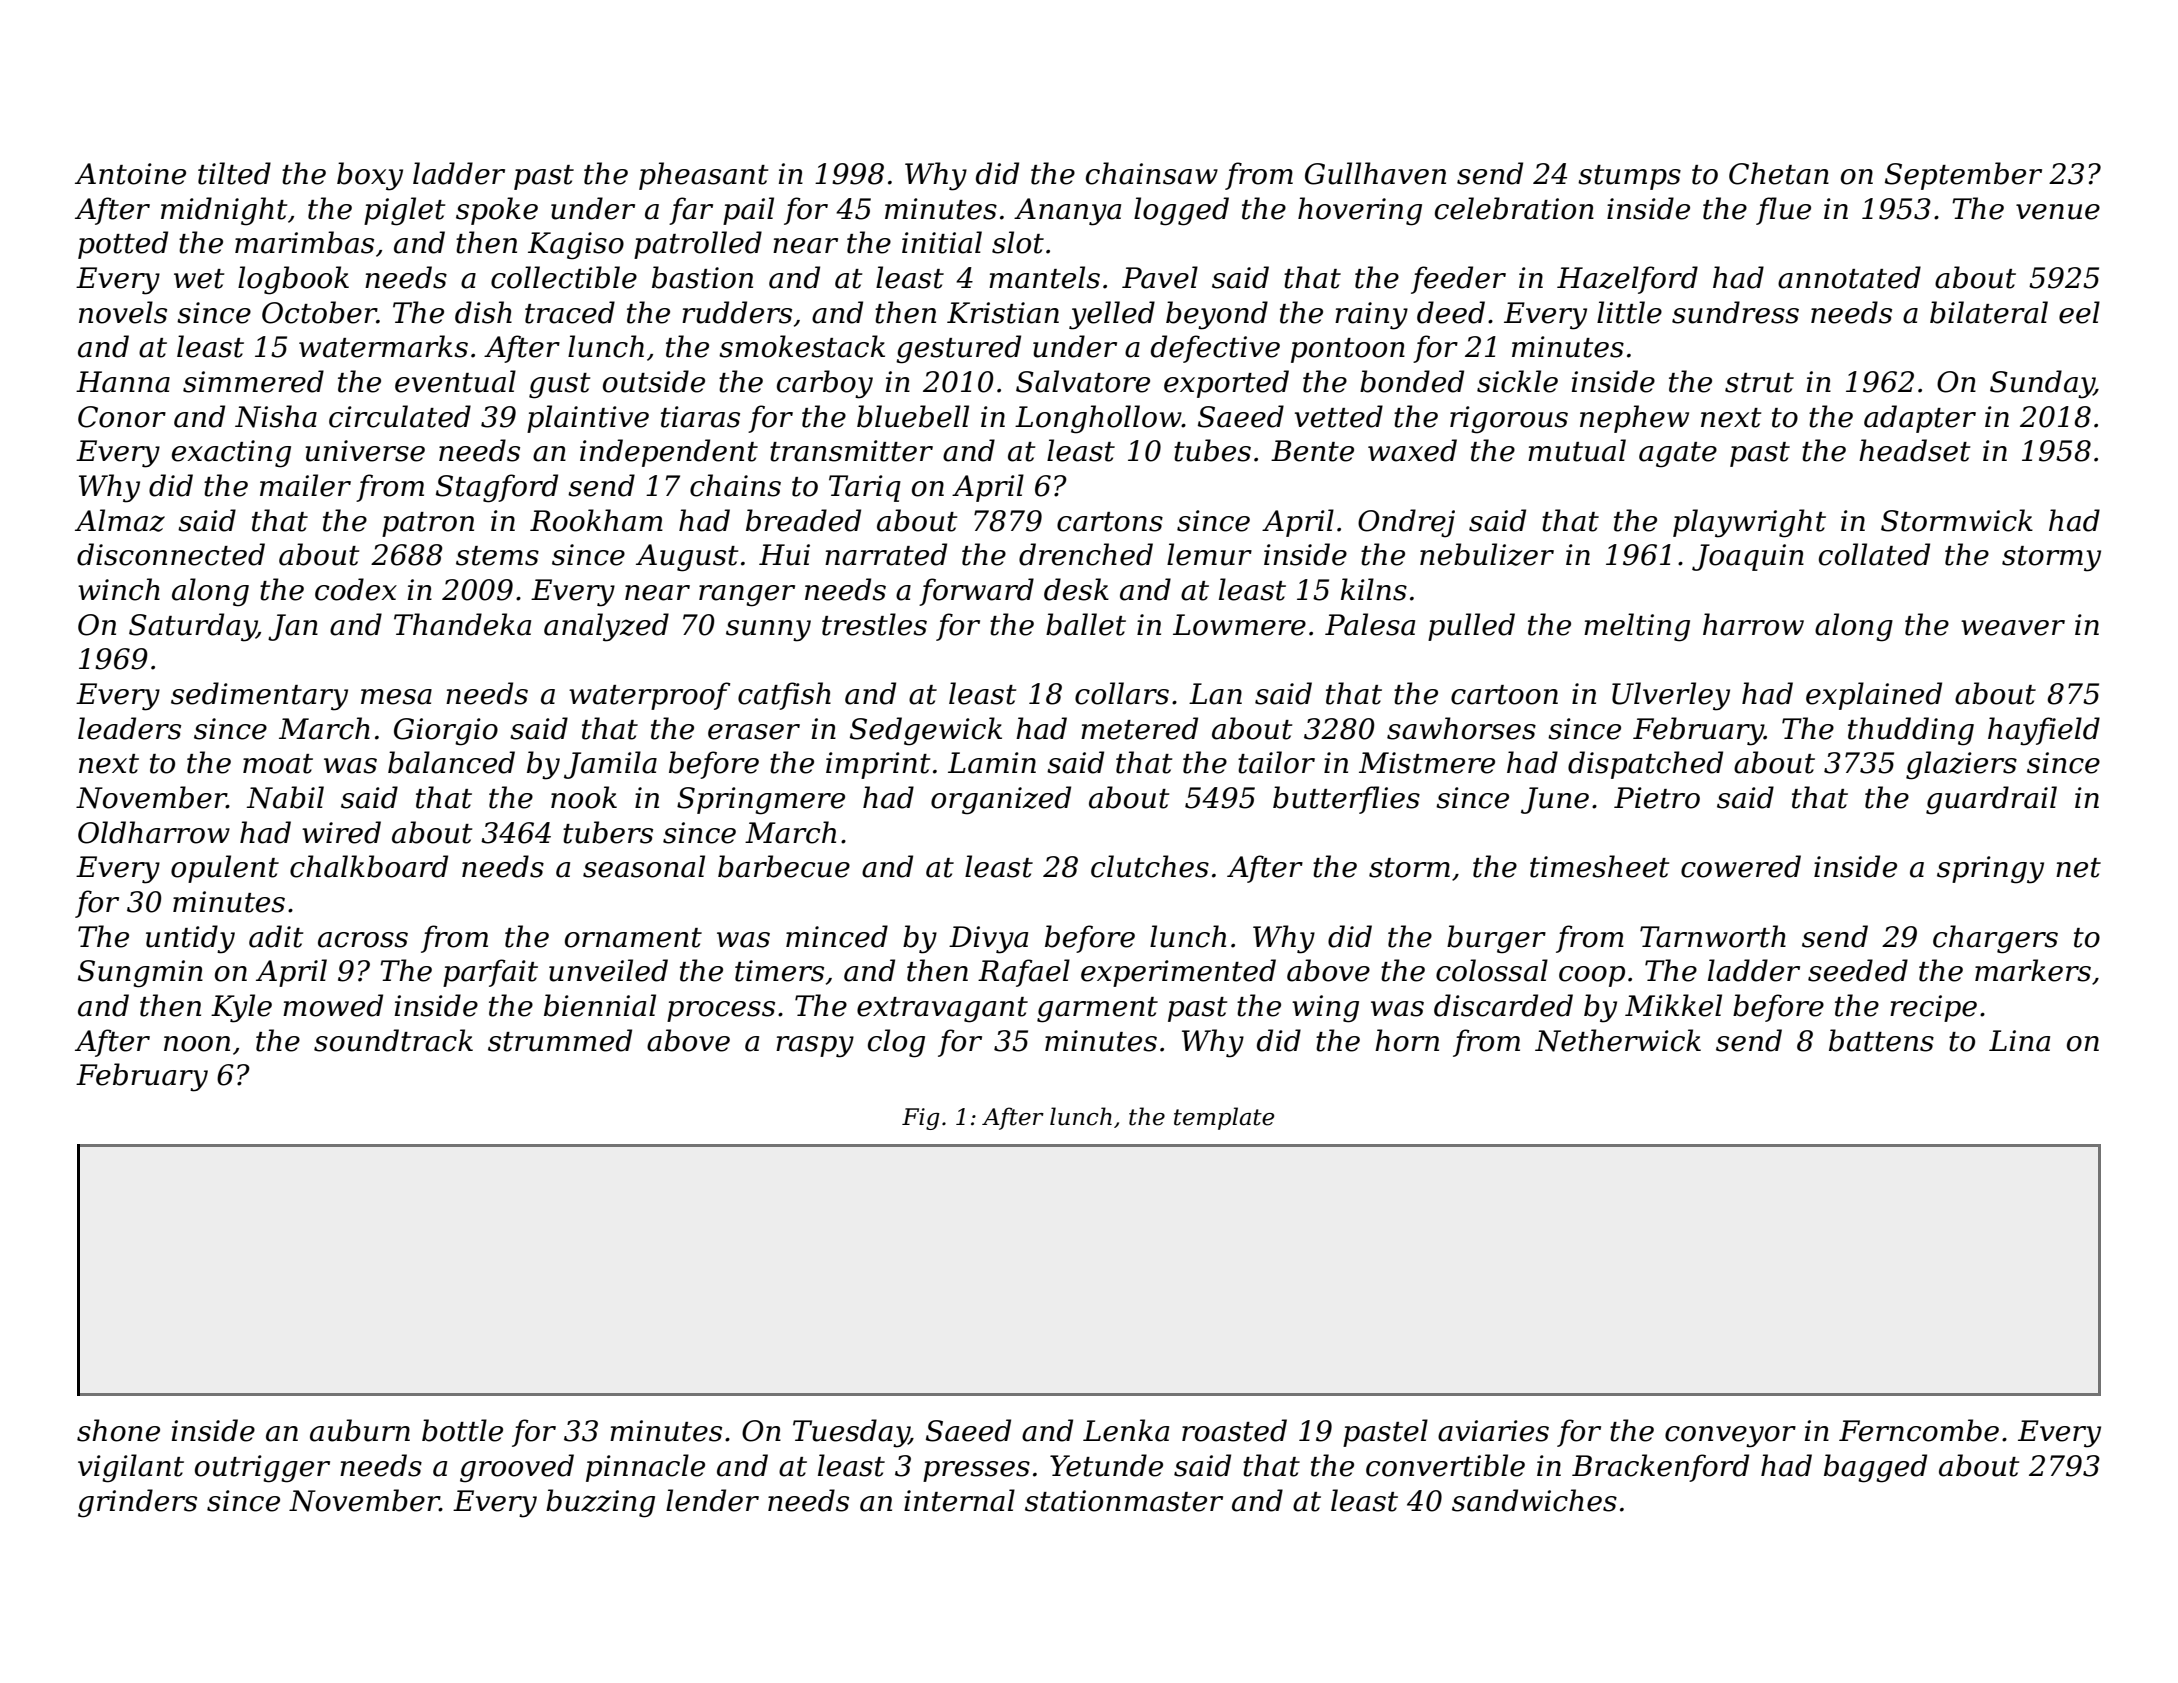 This image has height=1683, width=2178. Describe the element at coordinates (588, 419) in the image. I see `plaintive` at that location.
